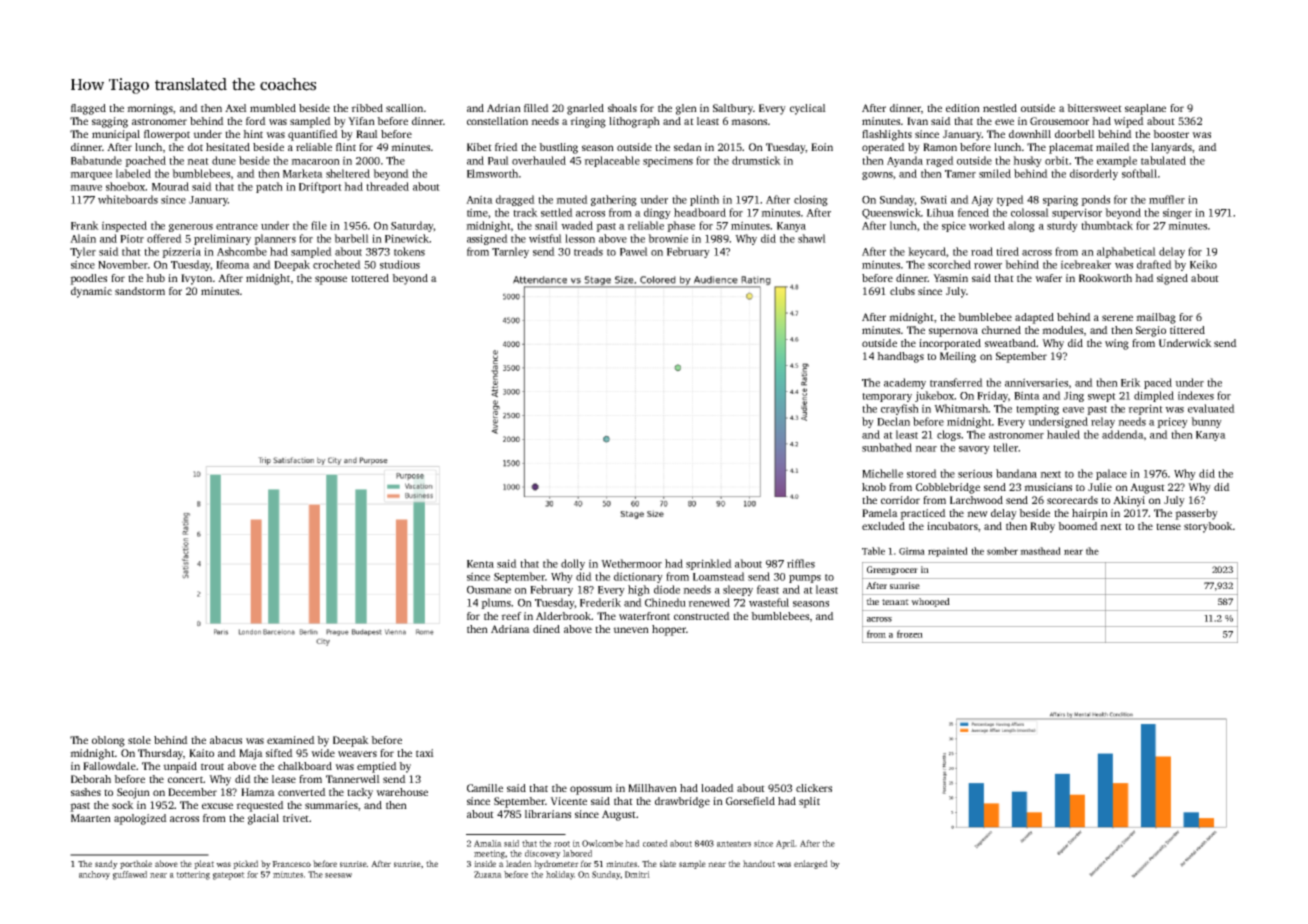  I want to click on shoals, so click(622, 108).
